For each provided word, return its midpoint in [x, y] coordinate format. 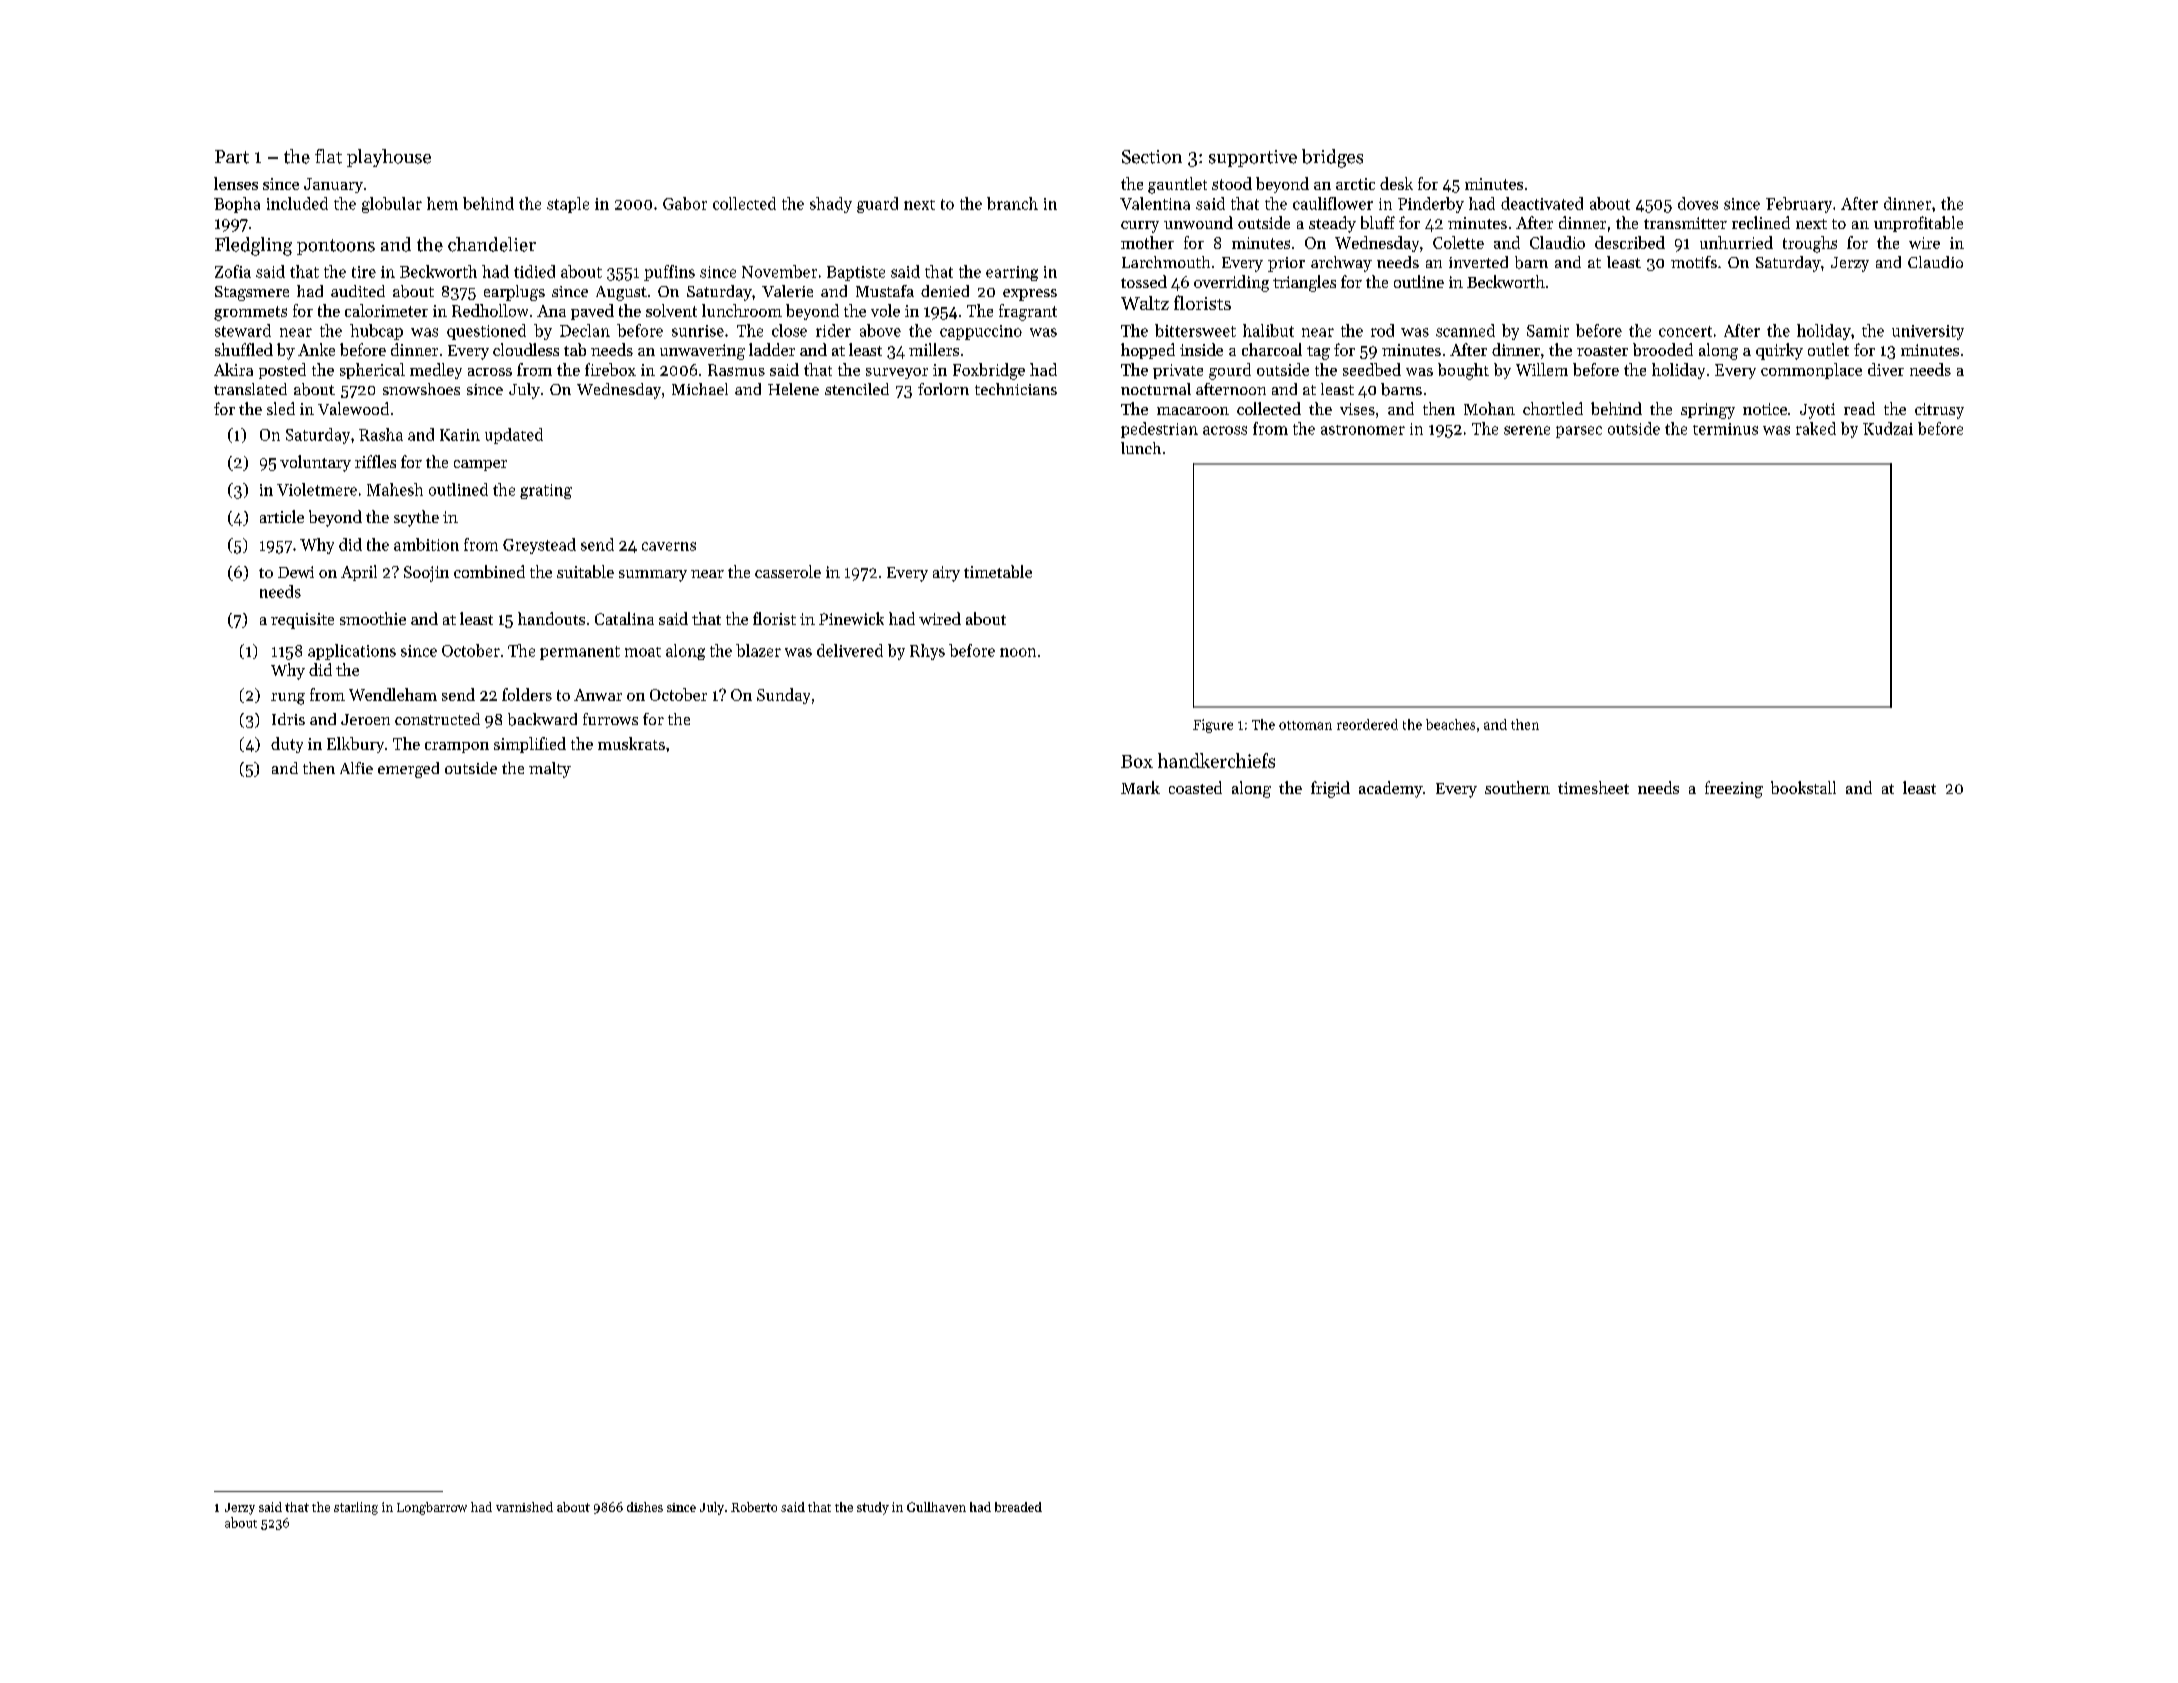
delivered [850, 650]
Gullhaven [936, 1507]
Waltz [1145, 303]
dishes [645, 1507]
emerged [408, 770]
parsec [1579, 432]
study [873, 1508]
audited [358, 291]
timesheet [1593, 787]
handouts [551, 618]
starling [356, 1508]
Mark [1140, 787]
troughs [1810, 244]
